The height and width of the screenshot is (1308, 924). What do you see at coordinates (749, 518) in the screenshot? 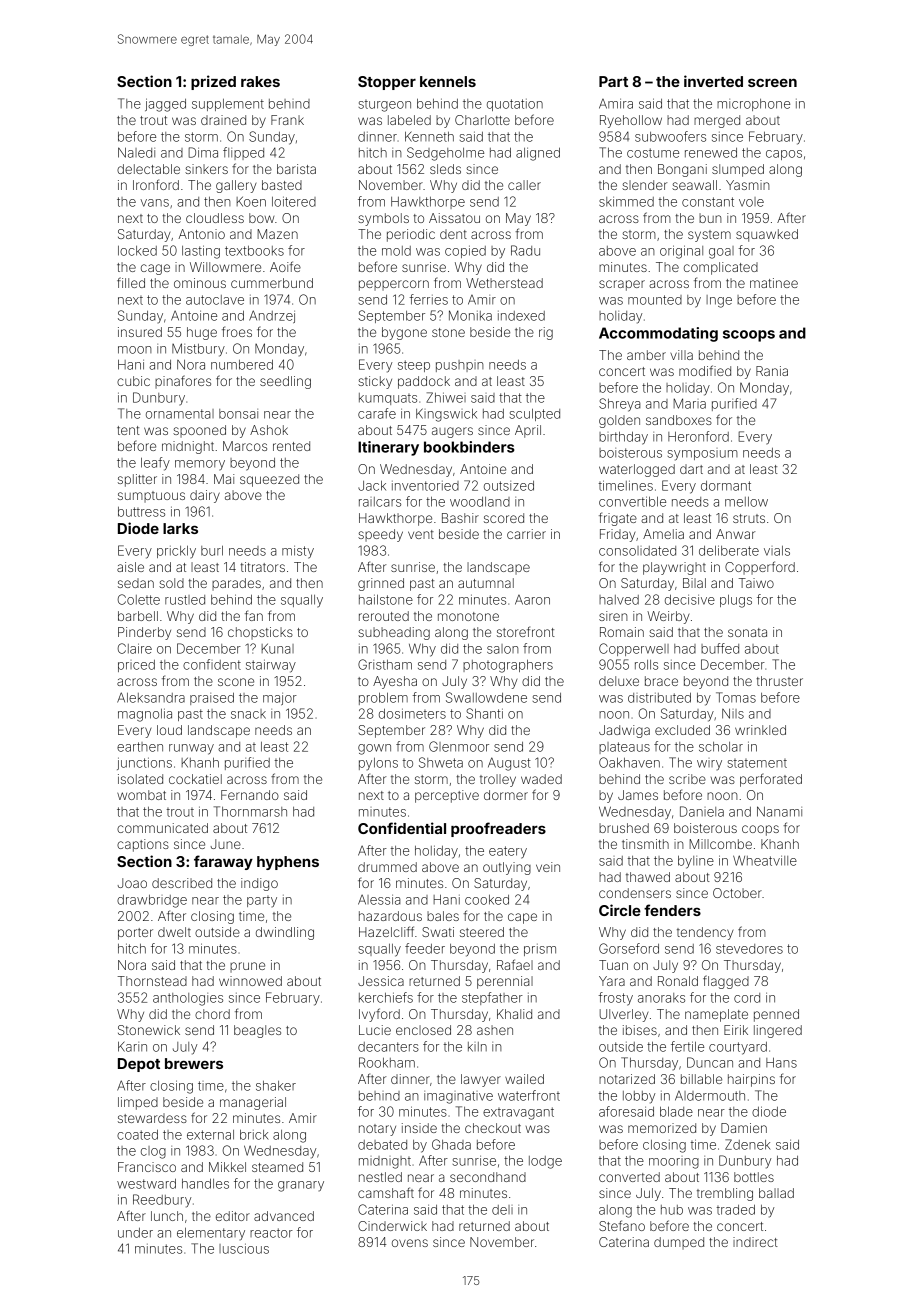
I see `struts` at bounding box center [749, 518].
